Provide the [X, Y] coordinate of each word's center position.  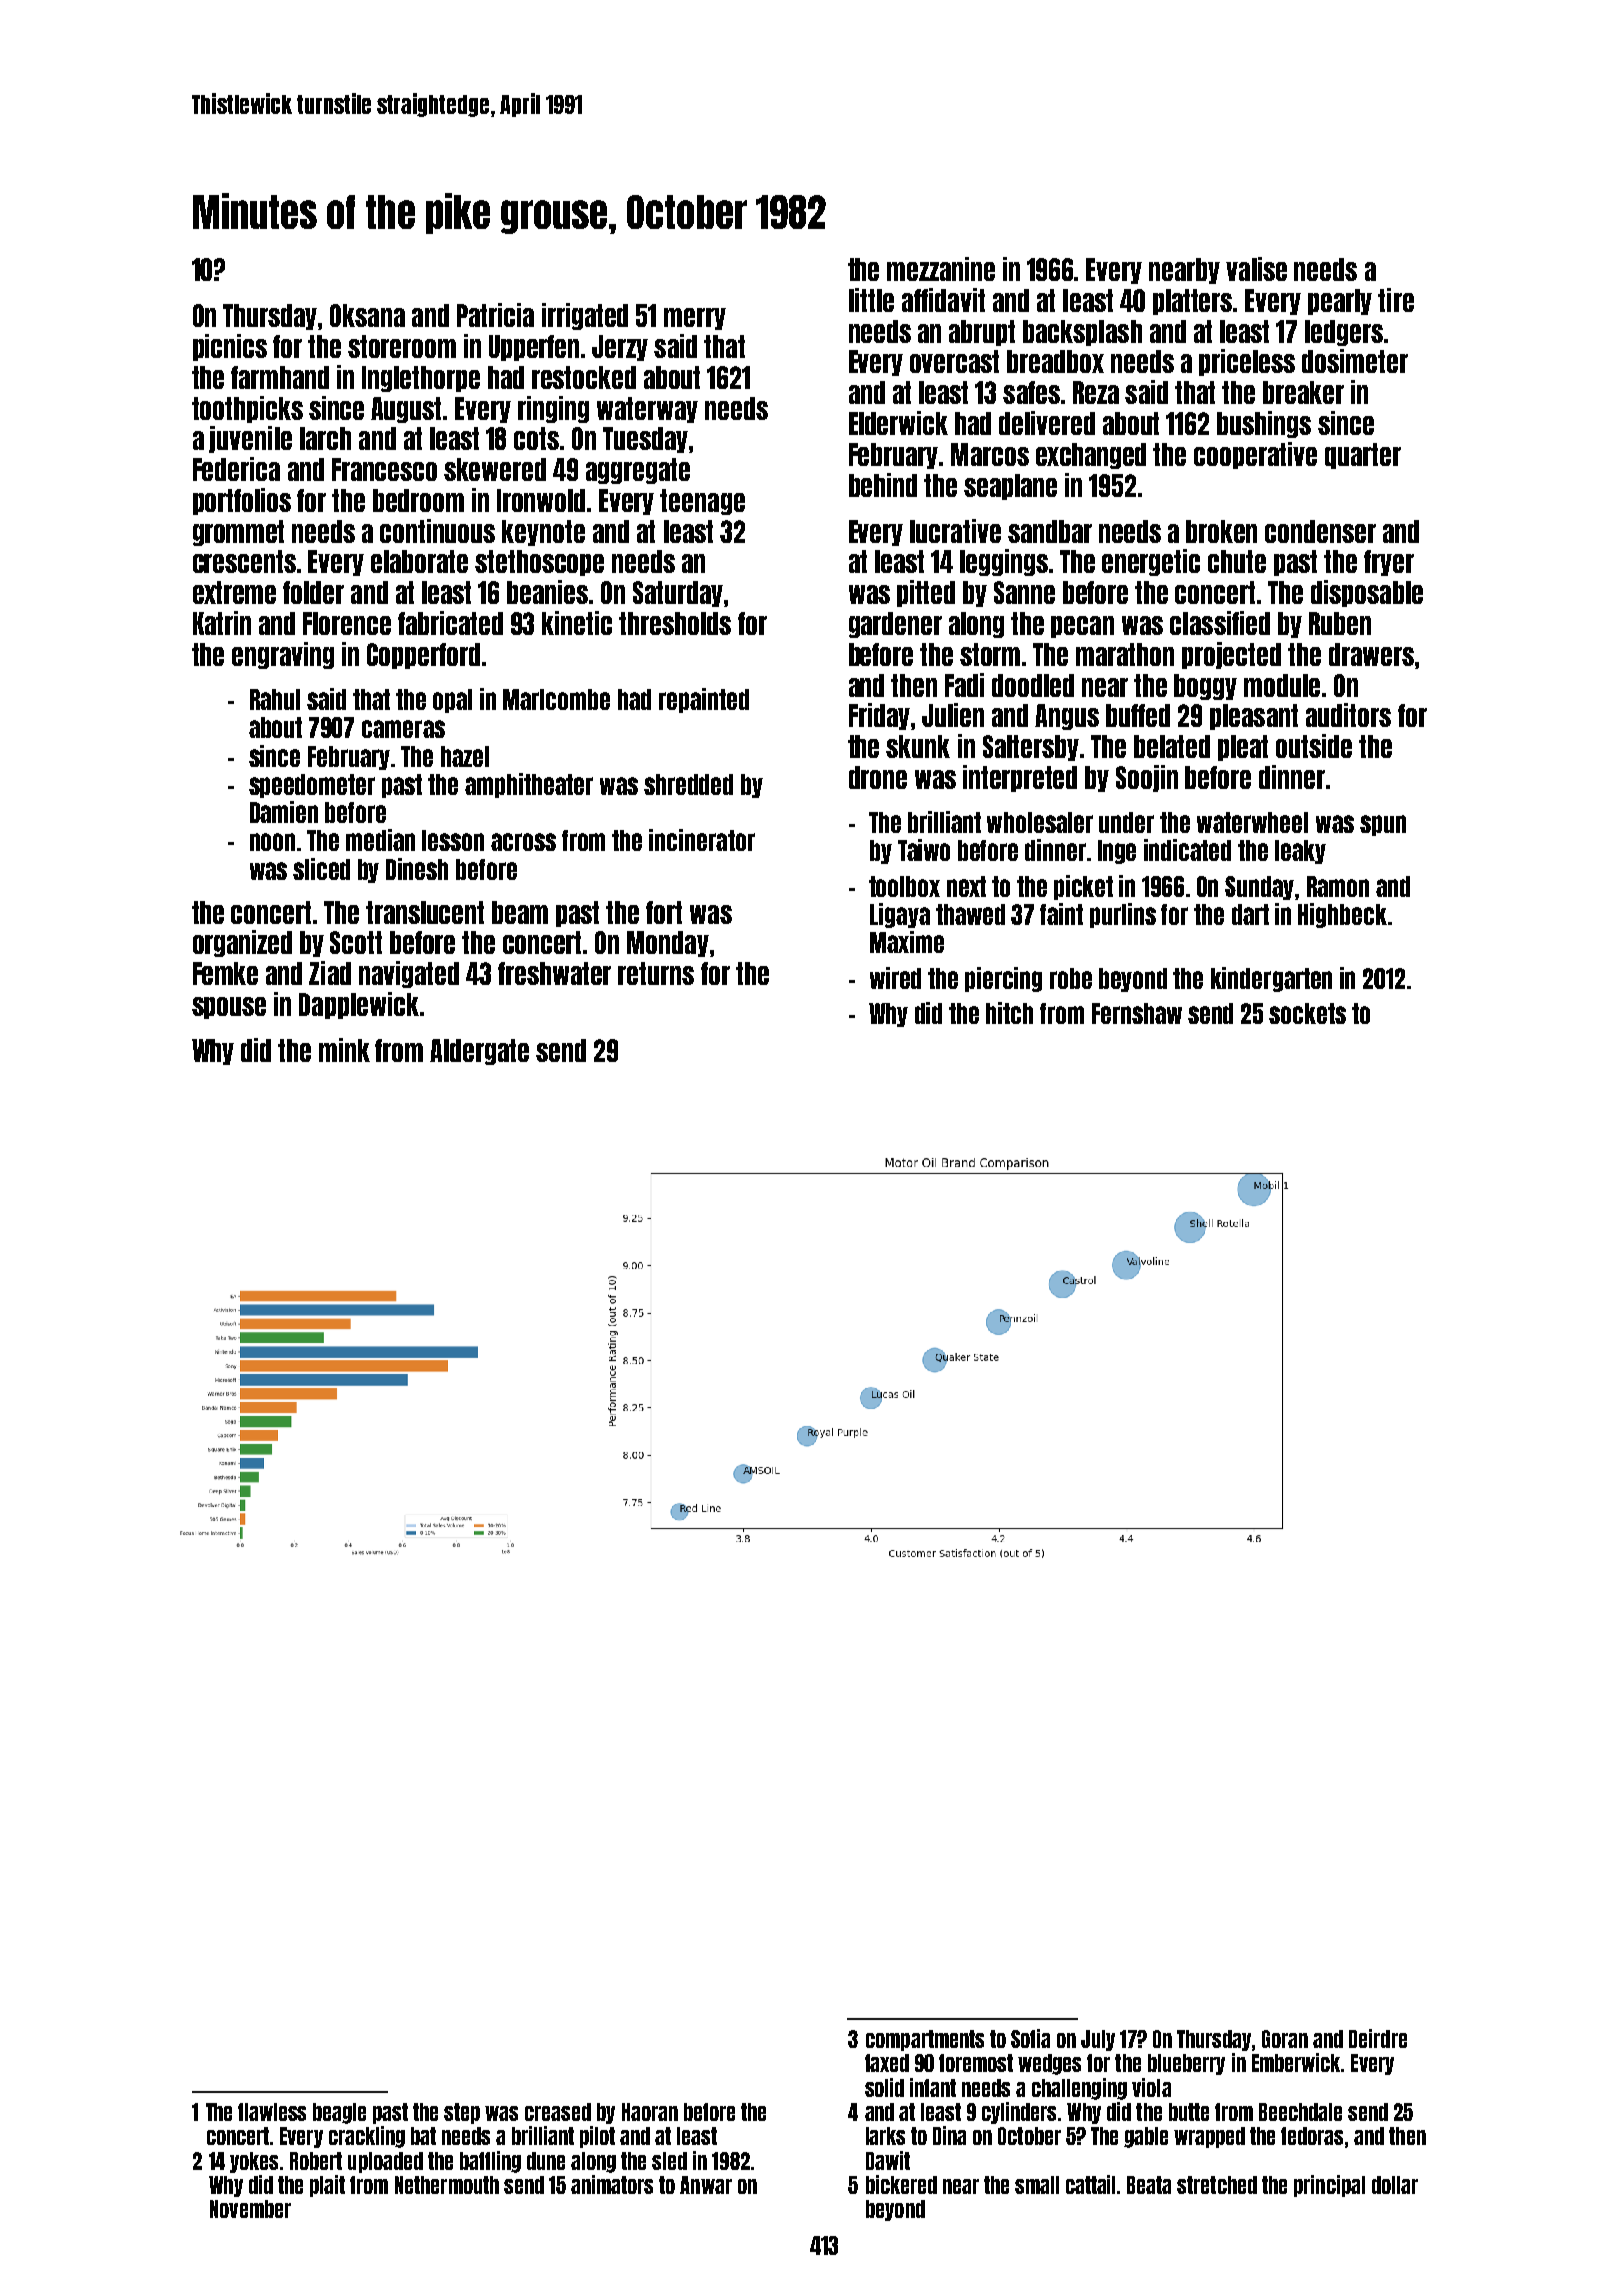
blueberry [1186, 2064]
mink [344, 1050]
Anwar [706, 2185]
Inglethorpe [421, 379]
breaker [1303, 392]
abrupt [982, 333]
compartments [925, 2040]
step [462, 2113]
